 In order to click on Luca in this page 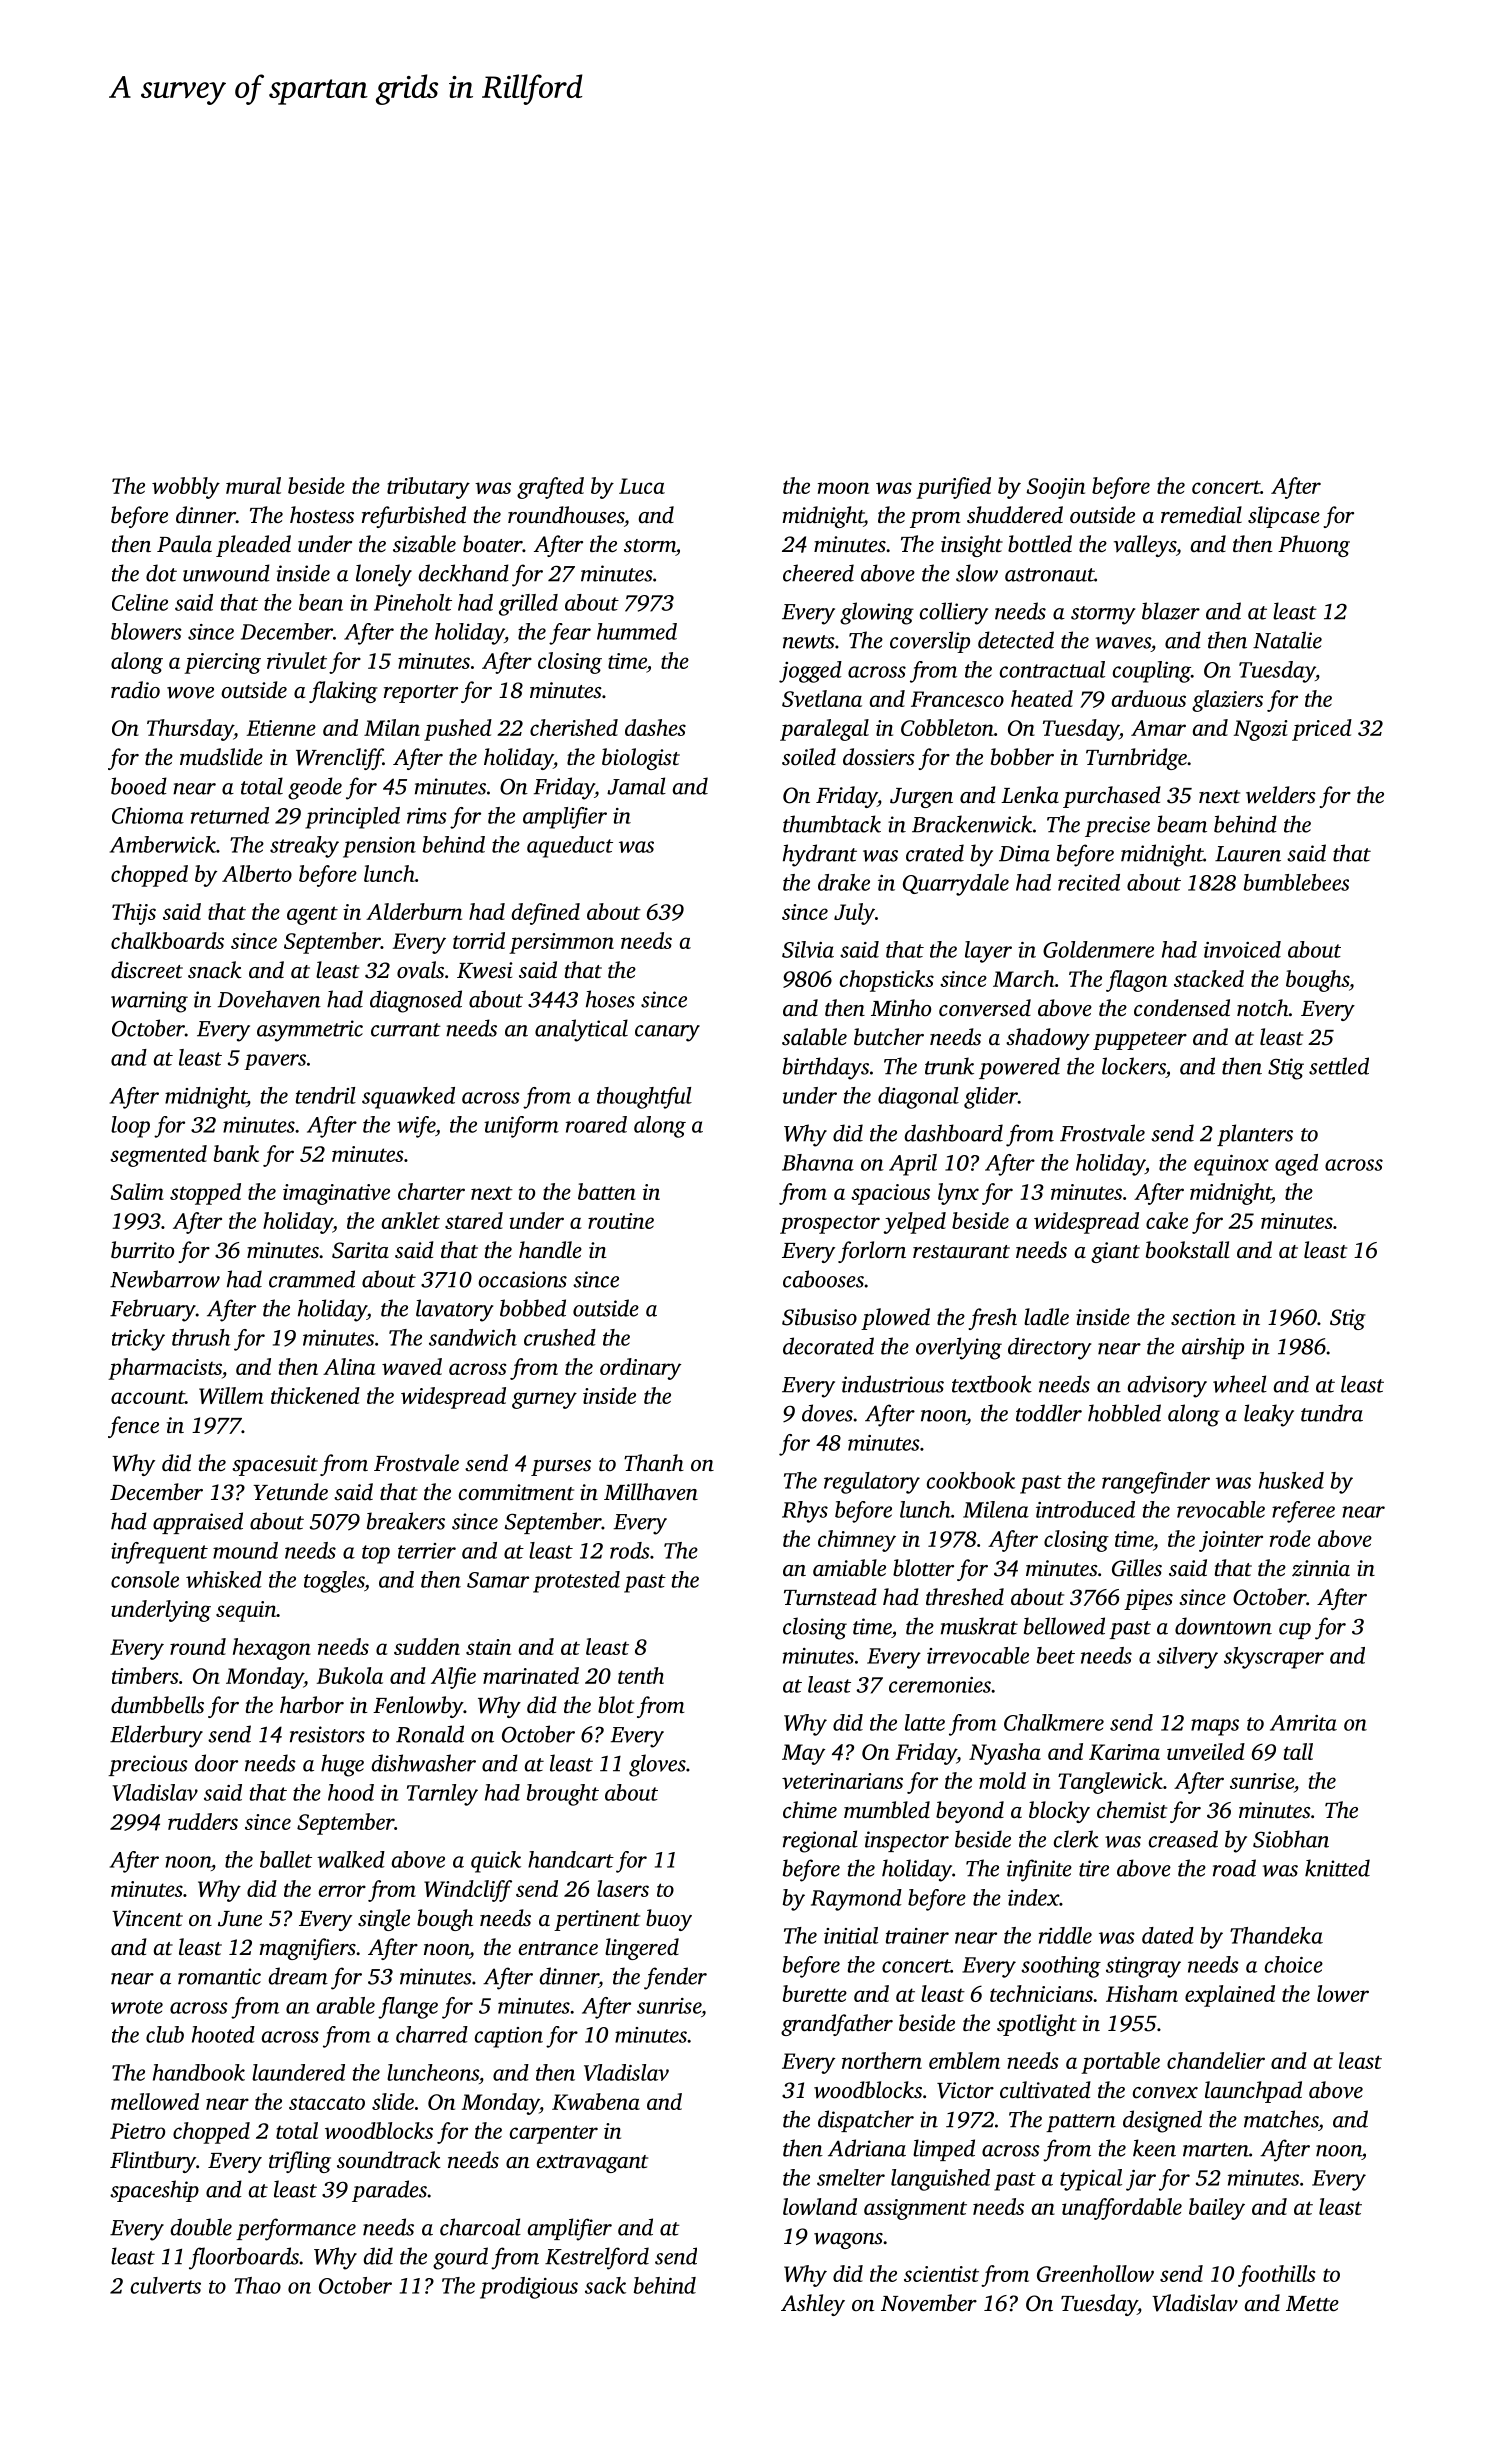, I will do `click(642, 486)`.
